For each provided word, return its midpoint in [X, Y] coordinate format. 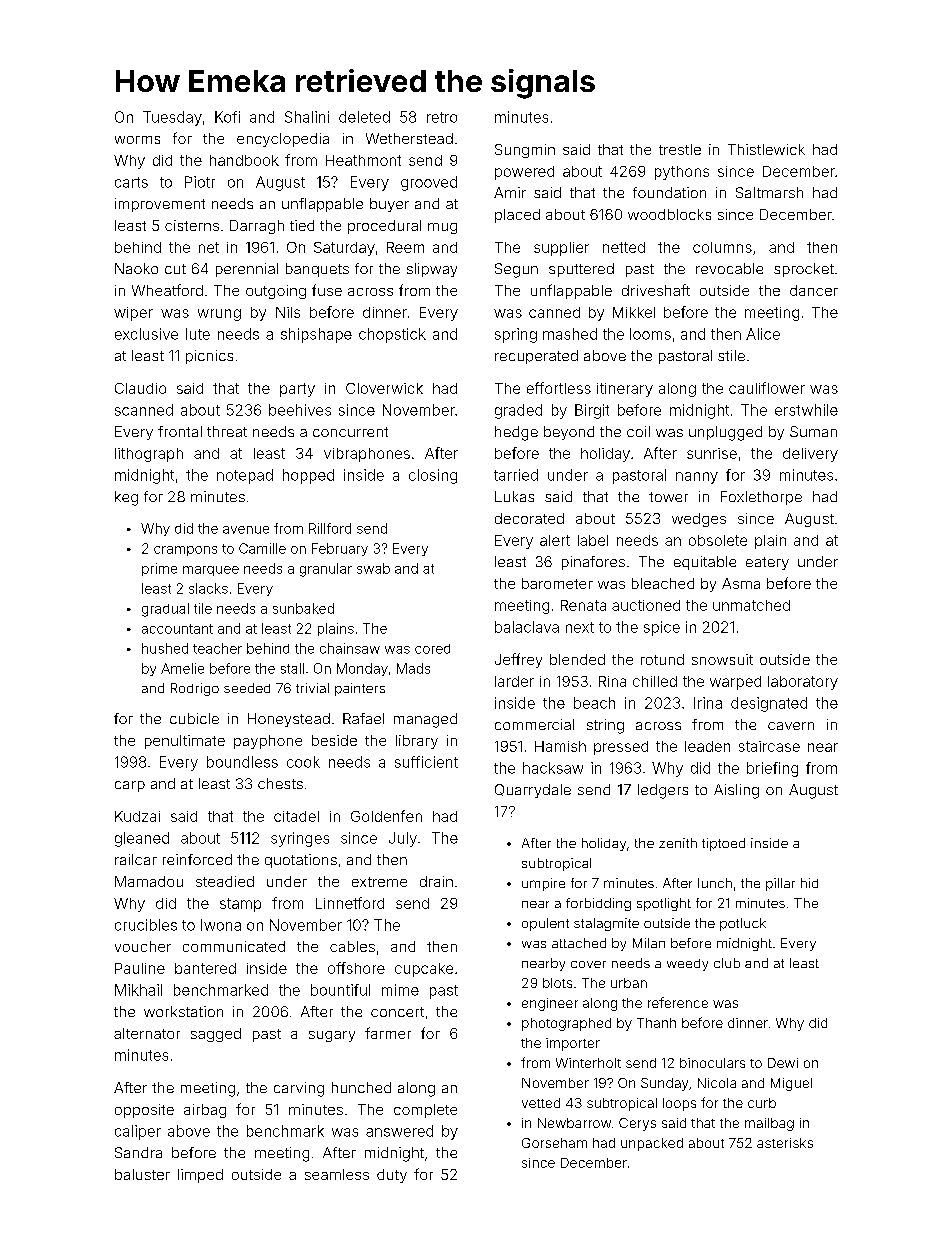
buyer [389, 205]
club [727, 963]
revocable [729, 268]
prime [159, 569]
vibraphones [367, 455]
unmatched [751, 605]
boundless [242, 762]
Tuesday [172, 118]
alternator [147, 1033]
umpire [543, 884]
